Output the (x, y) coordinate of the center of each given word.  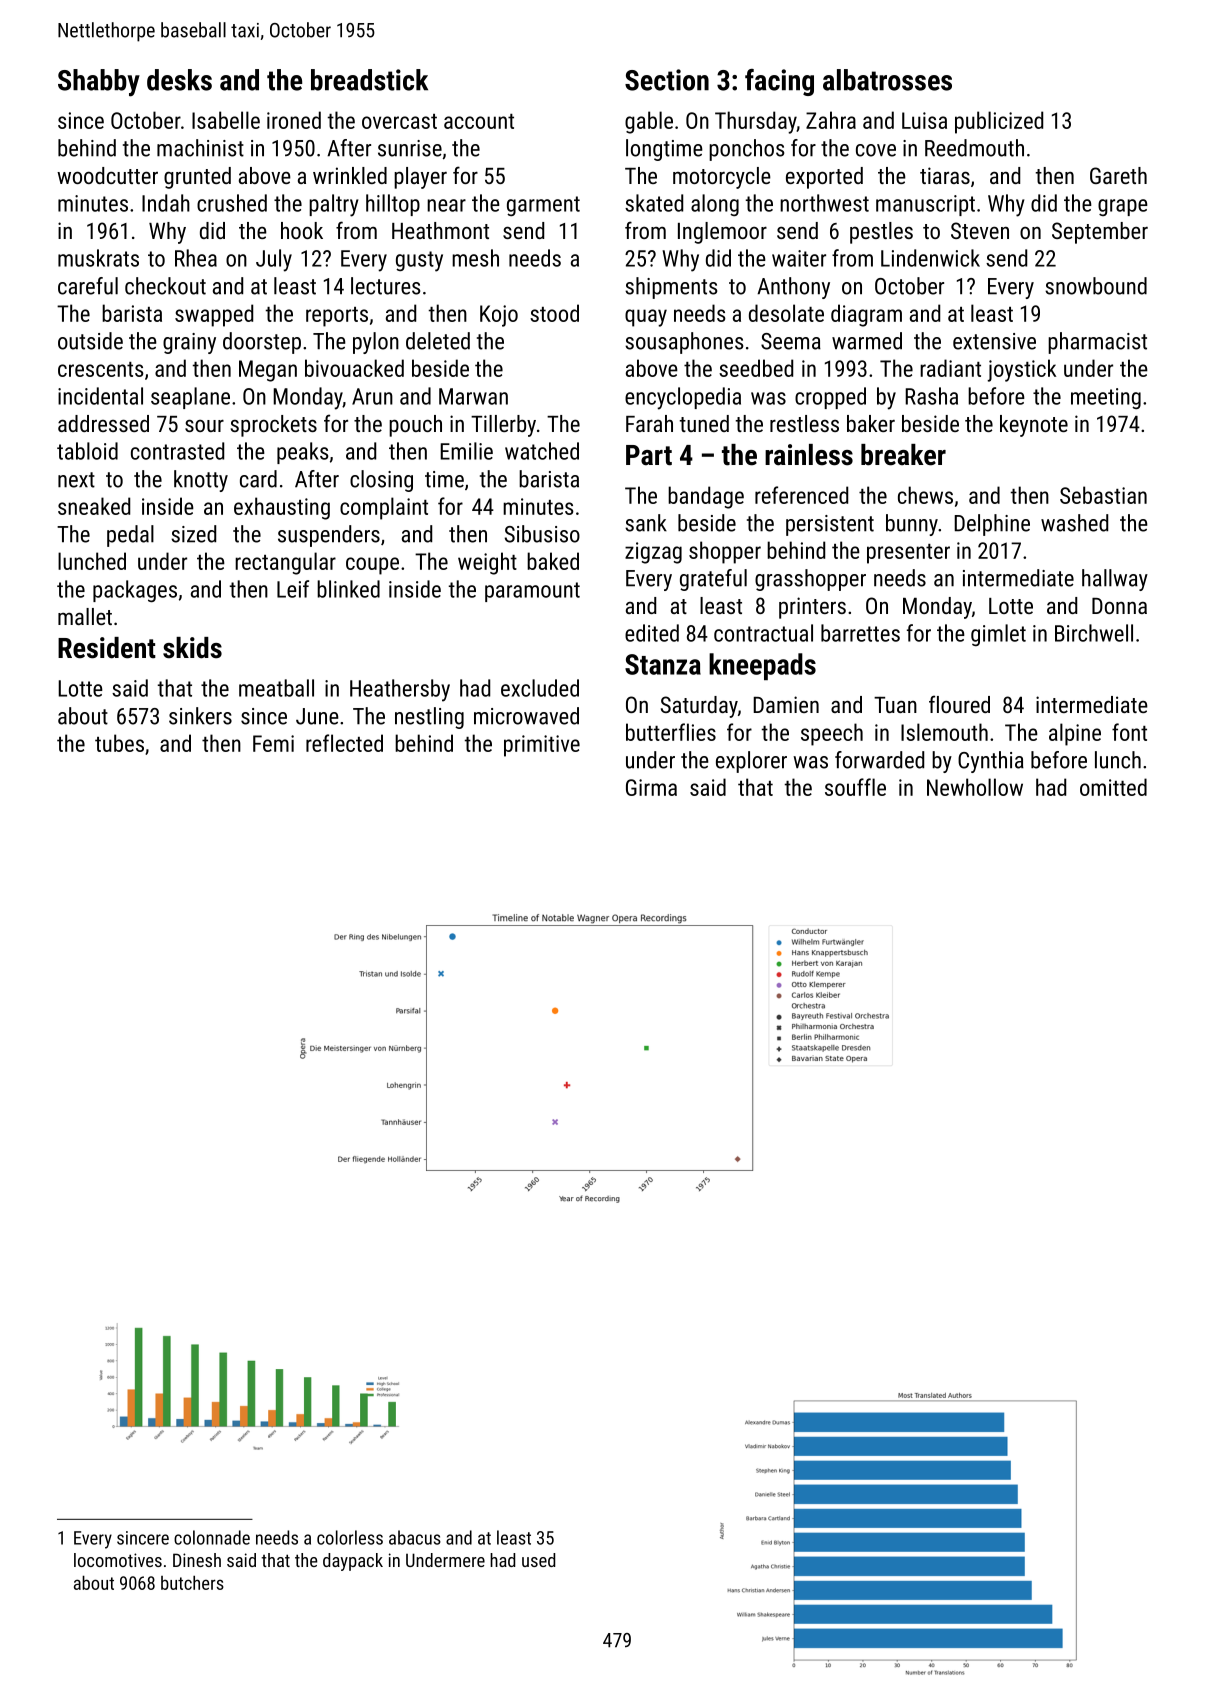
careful (88, 286)
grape (1123, 207)
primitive (542, 746)
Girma (651, 787)
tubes (119, 743)
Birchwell (1094, 633)
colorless (350, 1537)
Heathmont (440, 230)
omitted (1113, 787)
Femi (273, 743)
